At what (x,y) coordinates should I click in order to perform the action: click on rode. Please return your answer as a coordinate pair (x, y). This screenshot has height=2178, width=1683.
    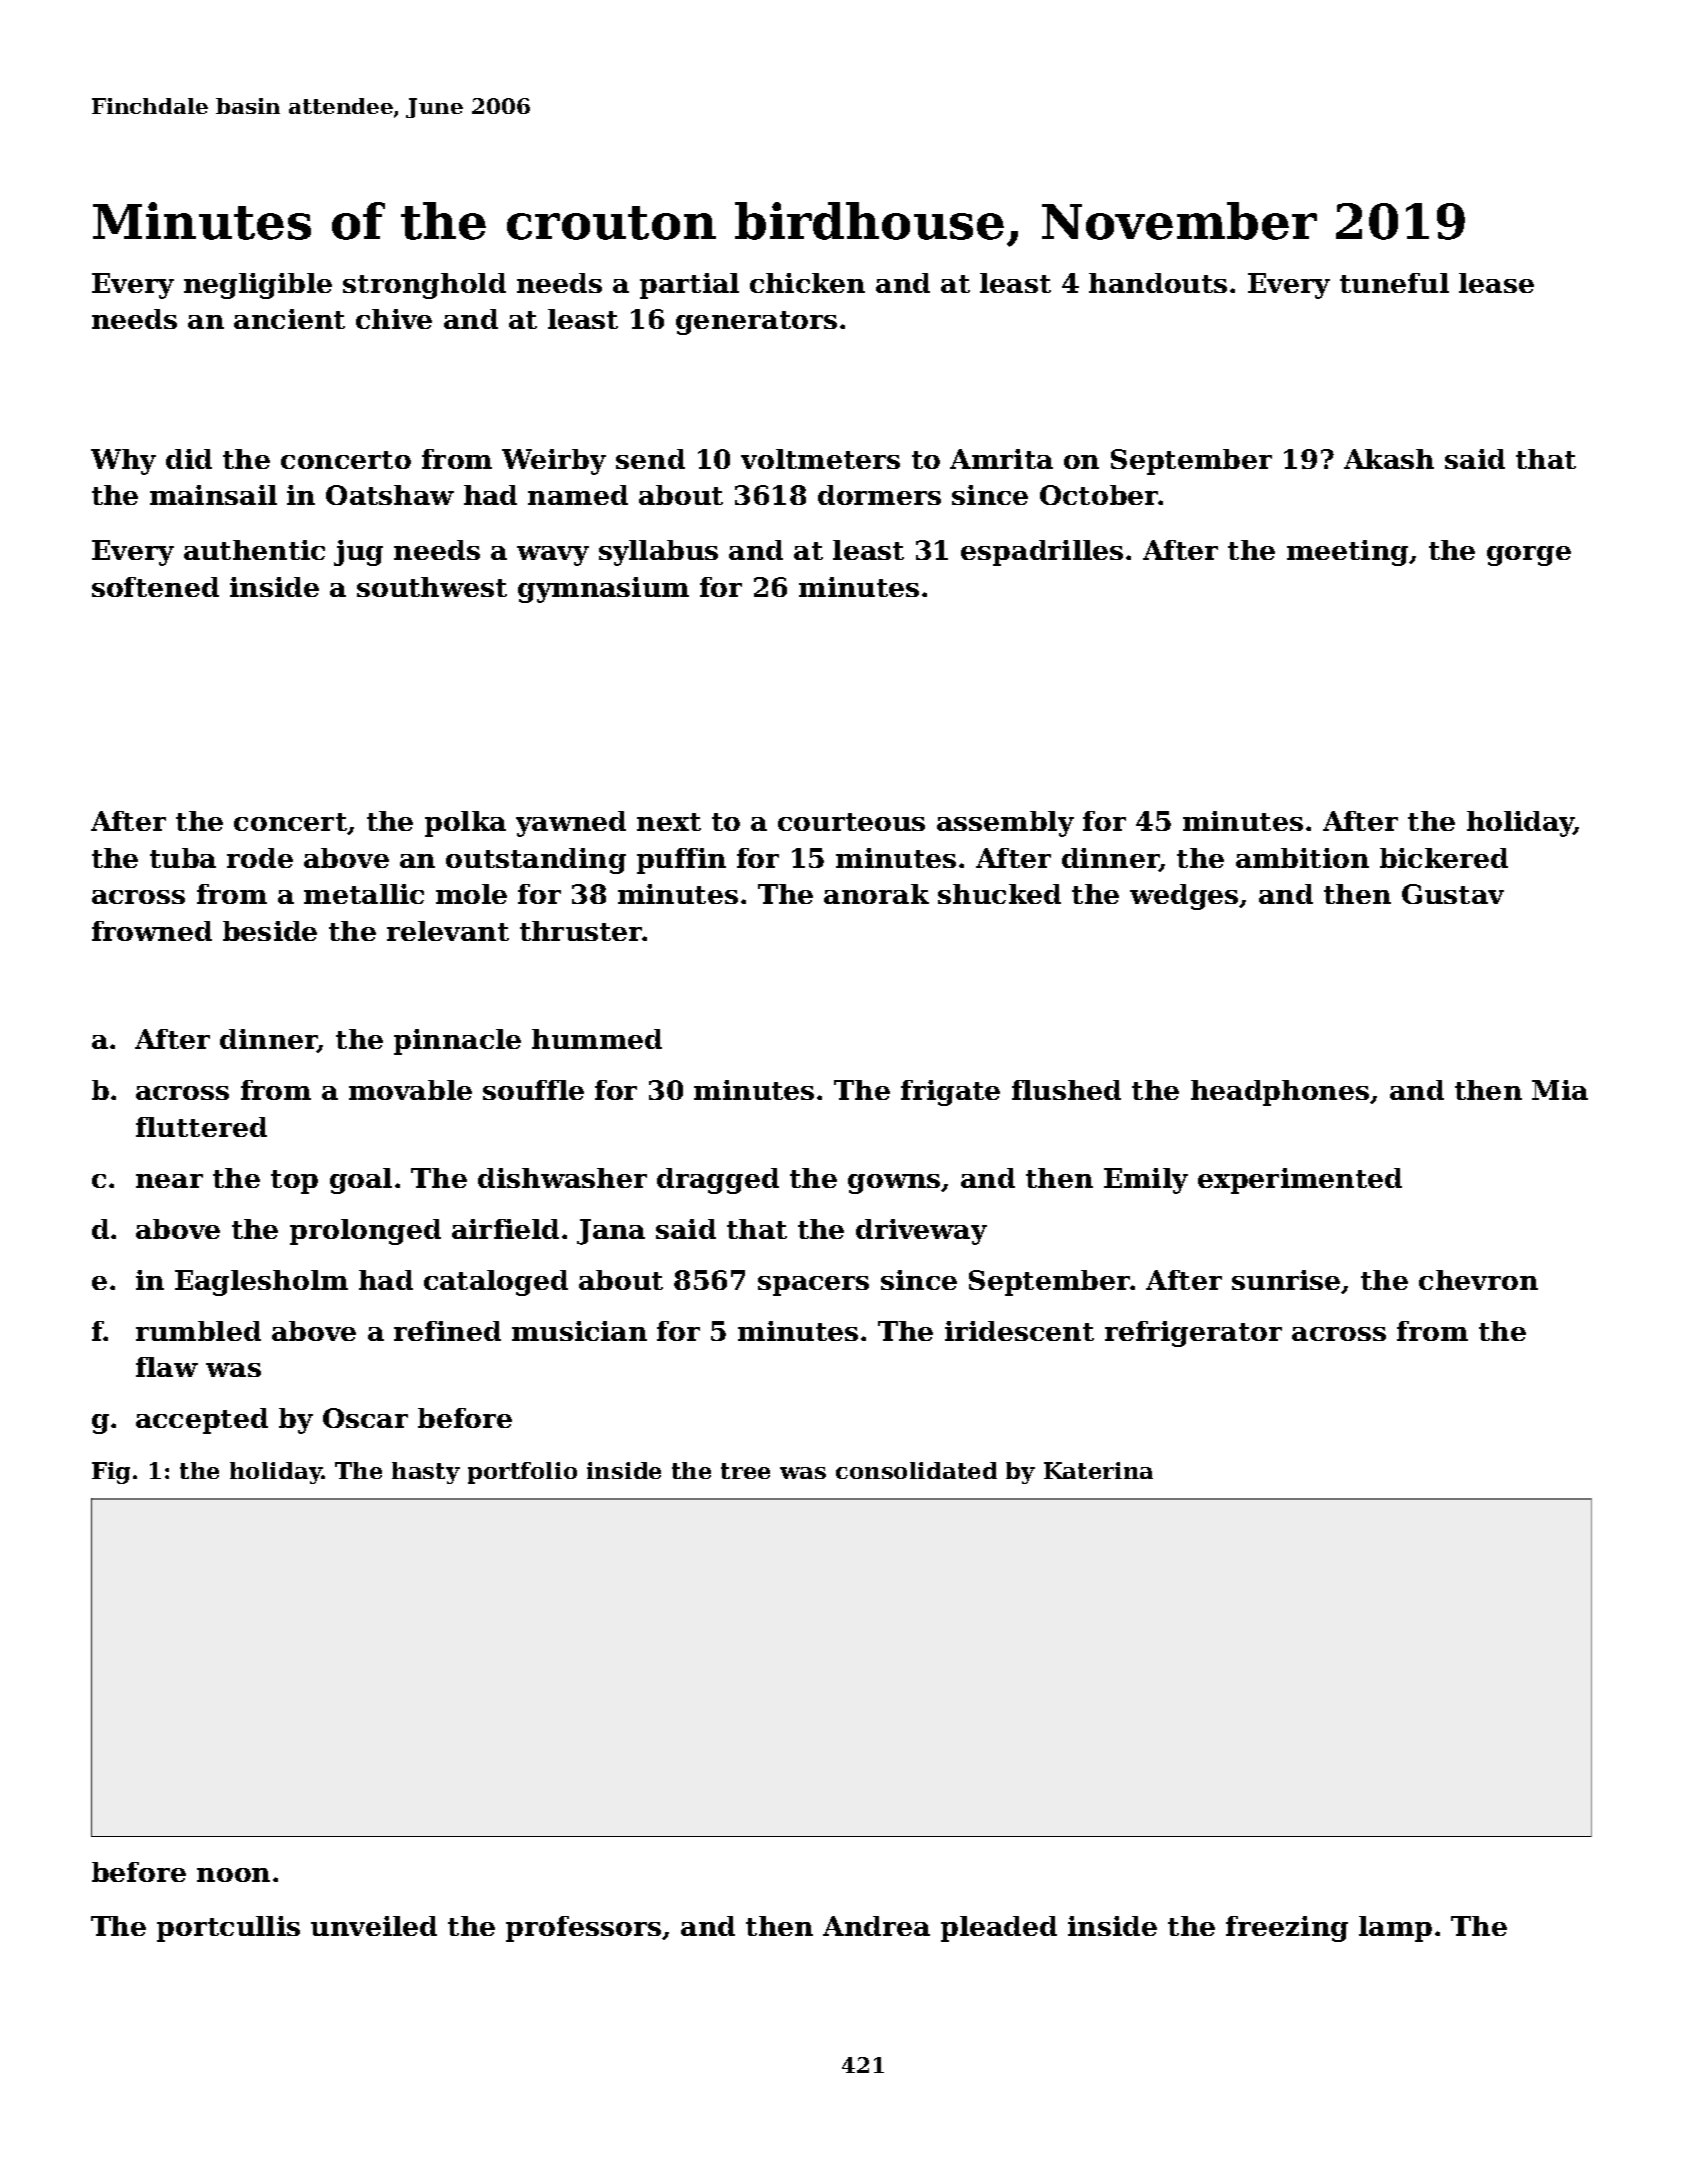
    Looking at the image, I should click on (260, 858).
